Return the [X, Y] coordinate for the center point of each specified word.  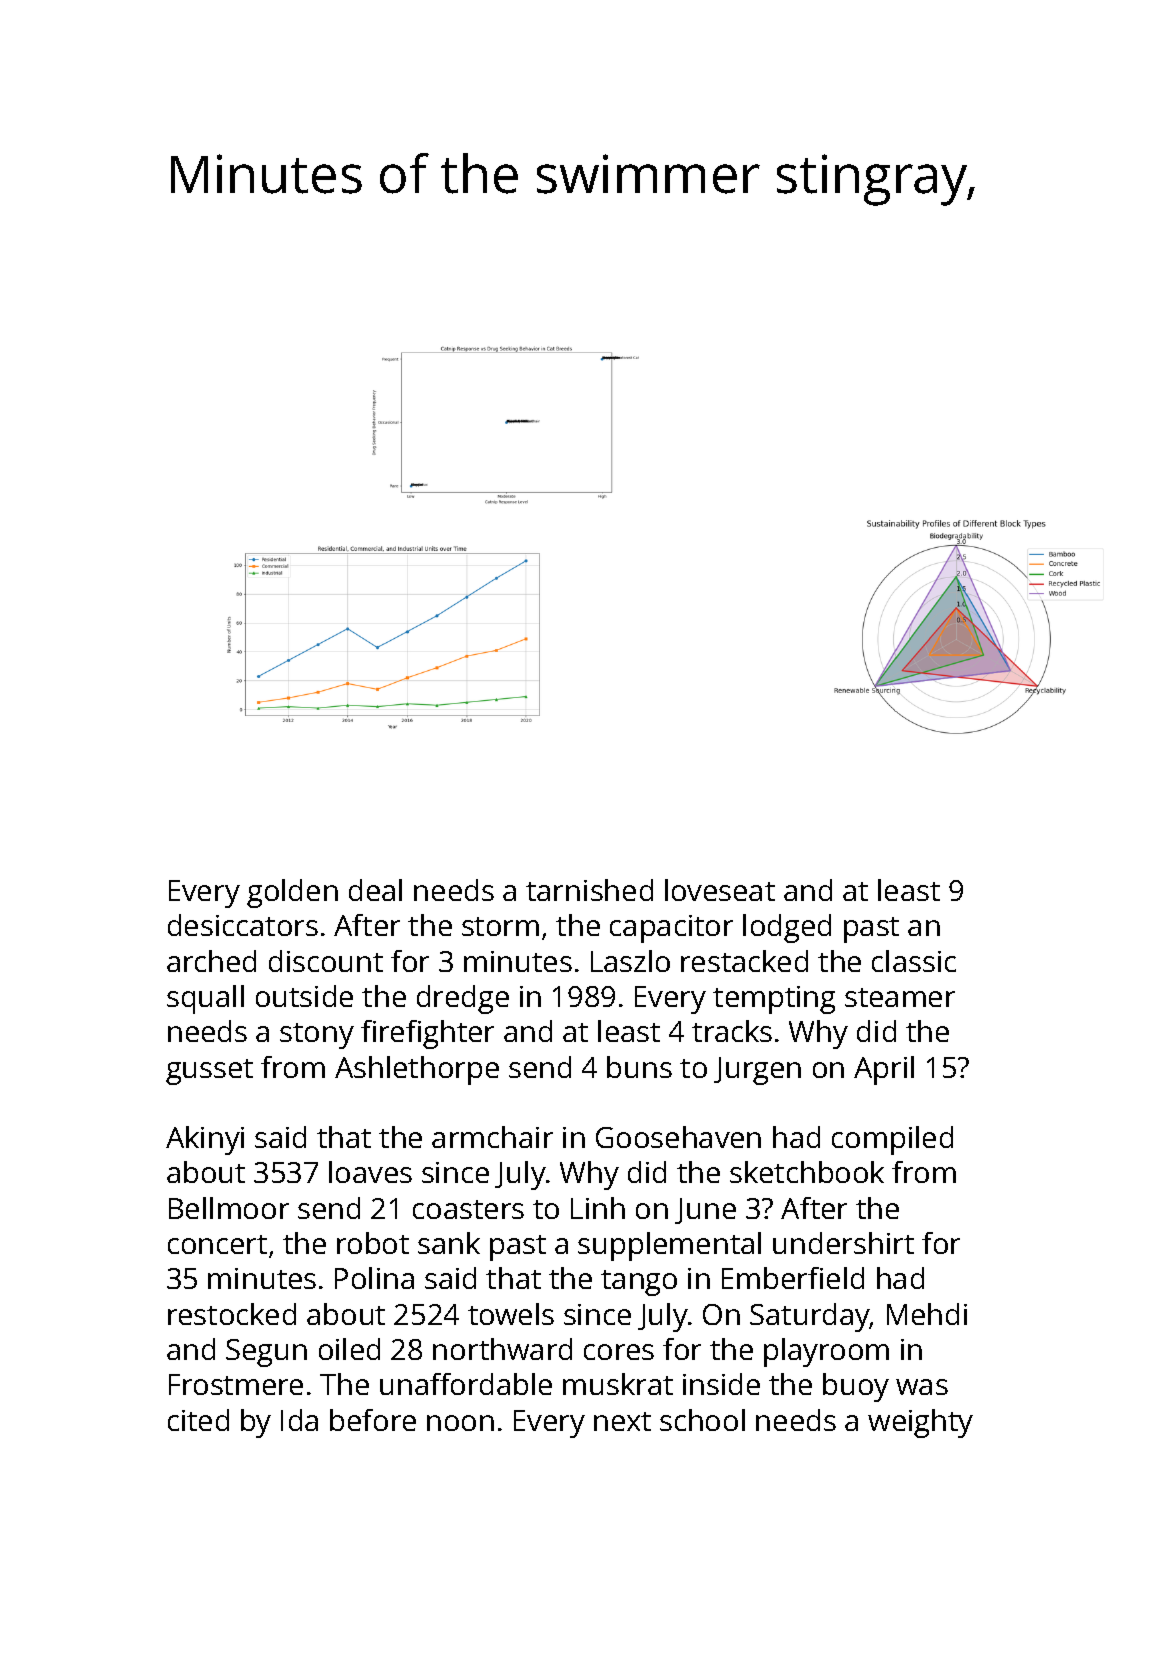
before [373, 1420]
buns [639, 1067]
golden [292, 893]
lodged [787, 928]
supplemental [669, 1246]
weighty [920, 1423]
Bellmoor [229, 1208]
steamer [900, 997]
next [622, 1421]
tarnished [589, 890]
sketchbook [807, 1172]
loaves [370, 1172]
